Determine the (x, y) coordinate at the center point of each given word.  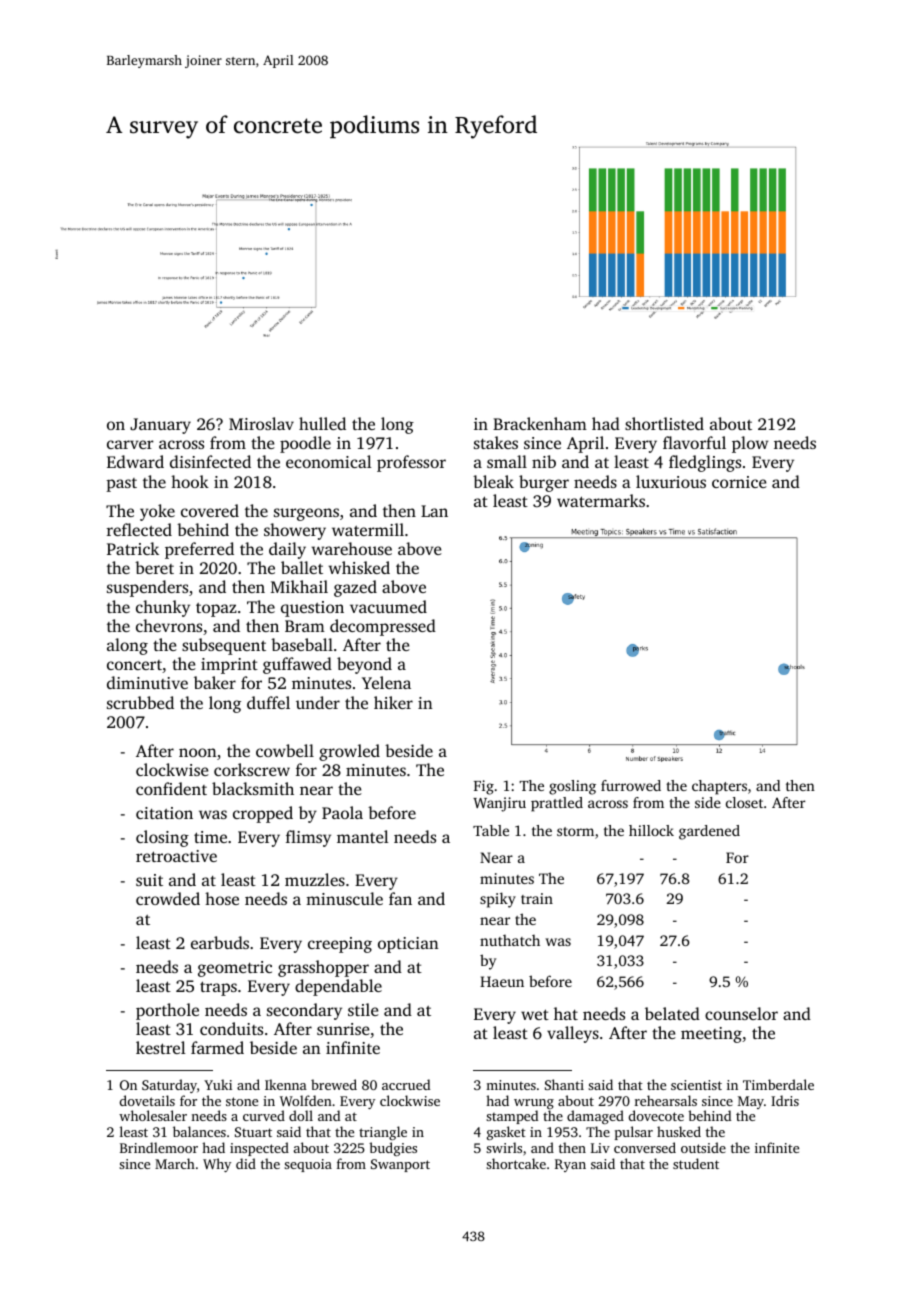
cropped (263, 814)
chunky (163, 608)
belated (672, 1013)
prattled (557, 804)
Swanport (400, 1165)
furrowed (631, 785)
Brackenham (540, 423)
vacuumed (388, 606)
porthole (167, 1011)
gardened (709, 832)
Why (217, 1165)
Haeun (502, 981)
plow (750, 444)
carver (130, 444)
